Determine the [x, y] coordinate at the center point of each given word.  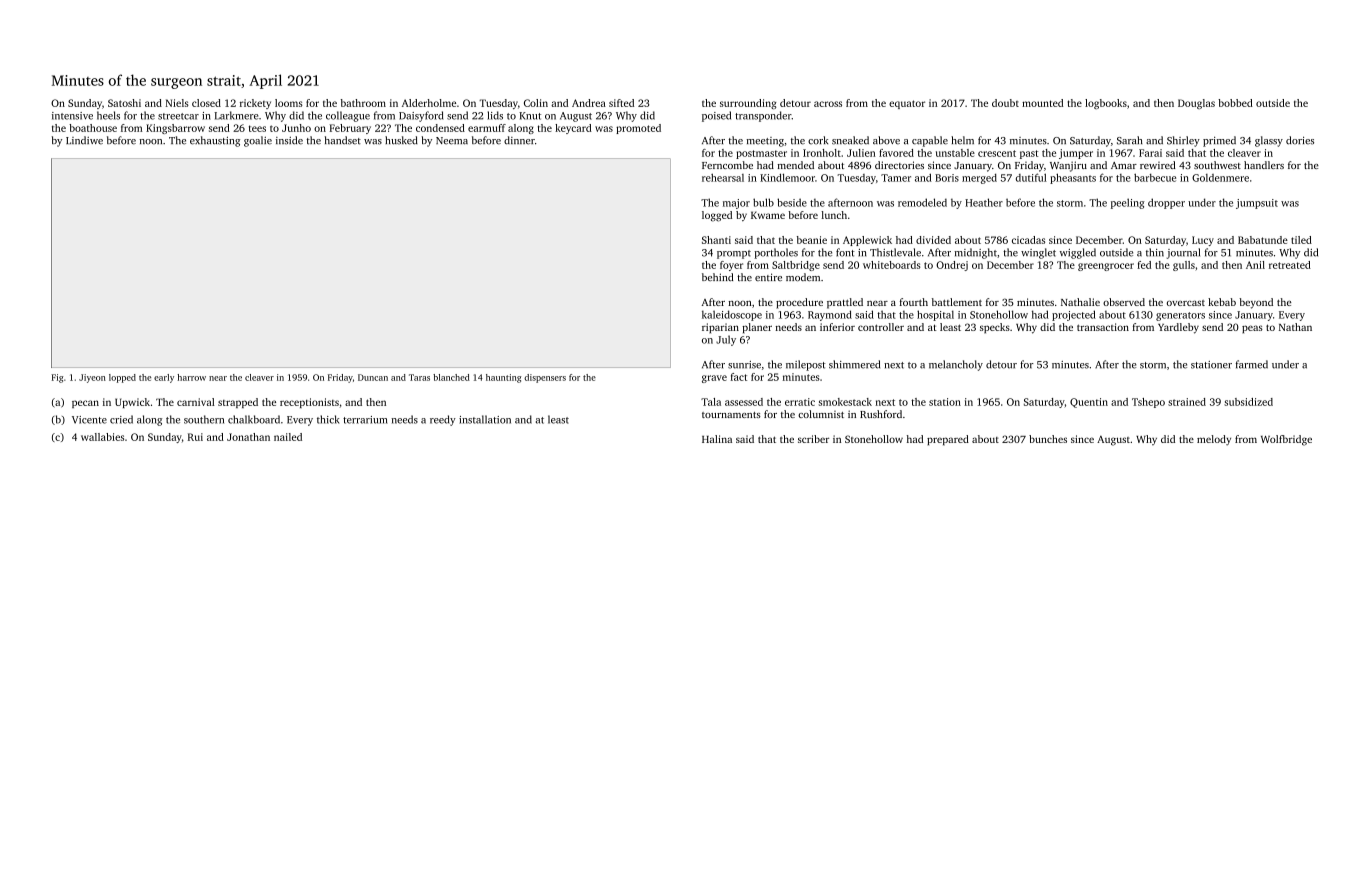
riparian [720, 328]
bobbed [1235, 103]
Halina [717, 439]
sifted [621, 103]
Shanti [716, 240]
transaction [1103, 327]
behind [717, 277]
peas [1252, 329]
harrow [191, 377]
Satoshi [124, 103]
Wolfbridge [1286, 440]
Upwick [132, 403]
